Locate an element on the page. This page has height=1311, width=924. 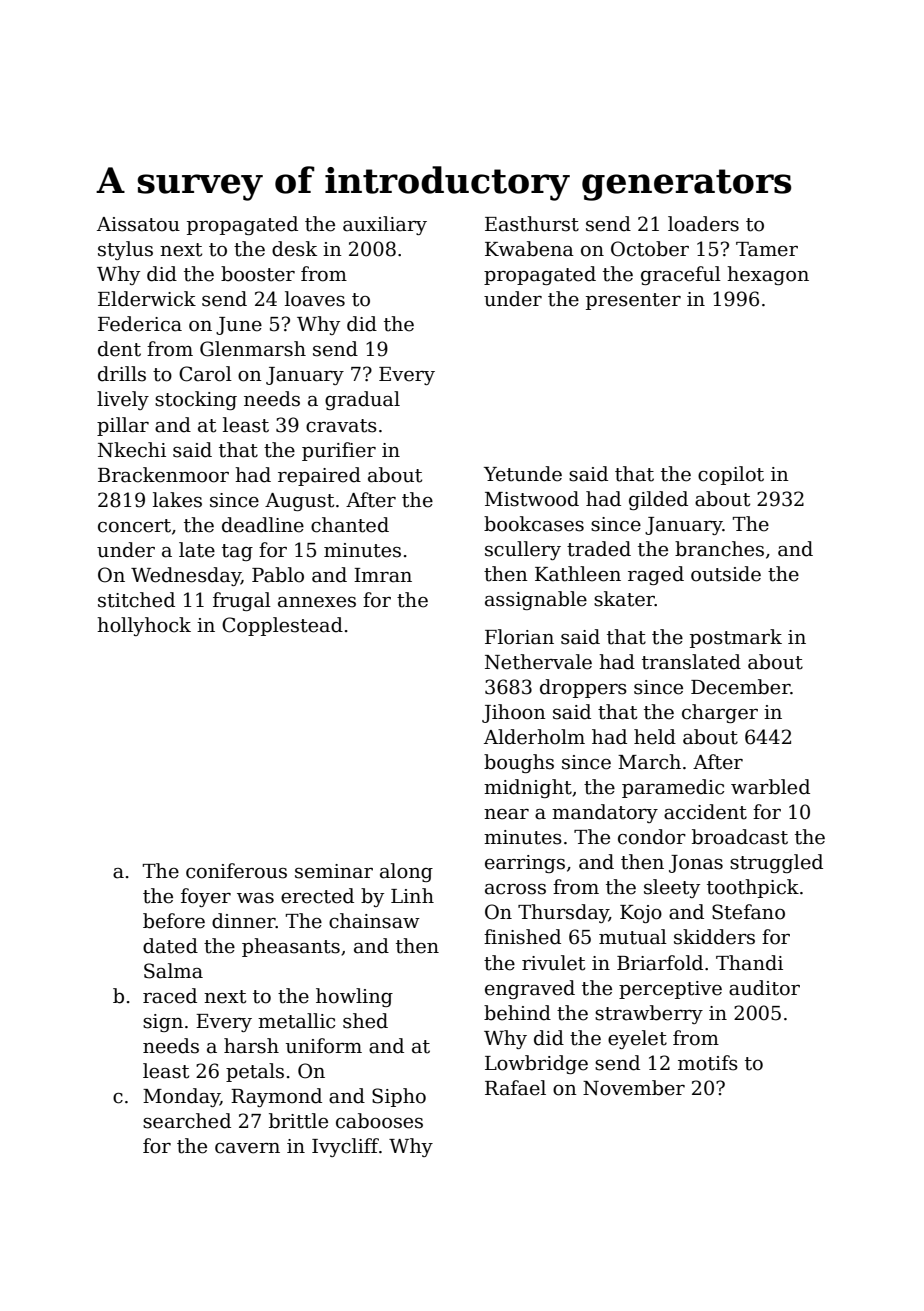
cavern is located at coordinates (247, 1148).
